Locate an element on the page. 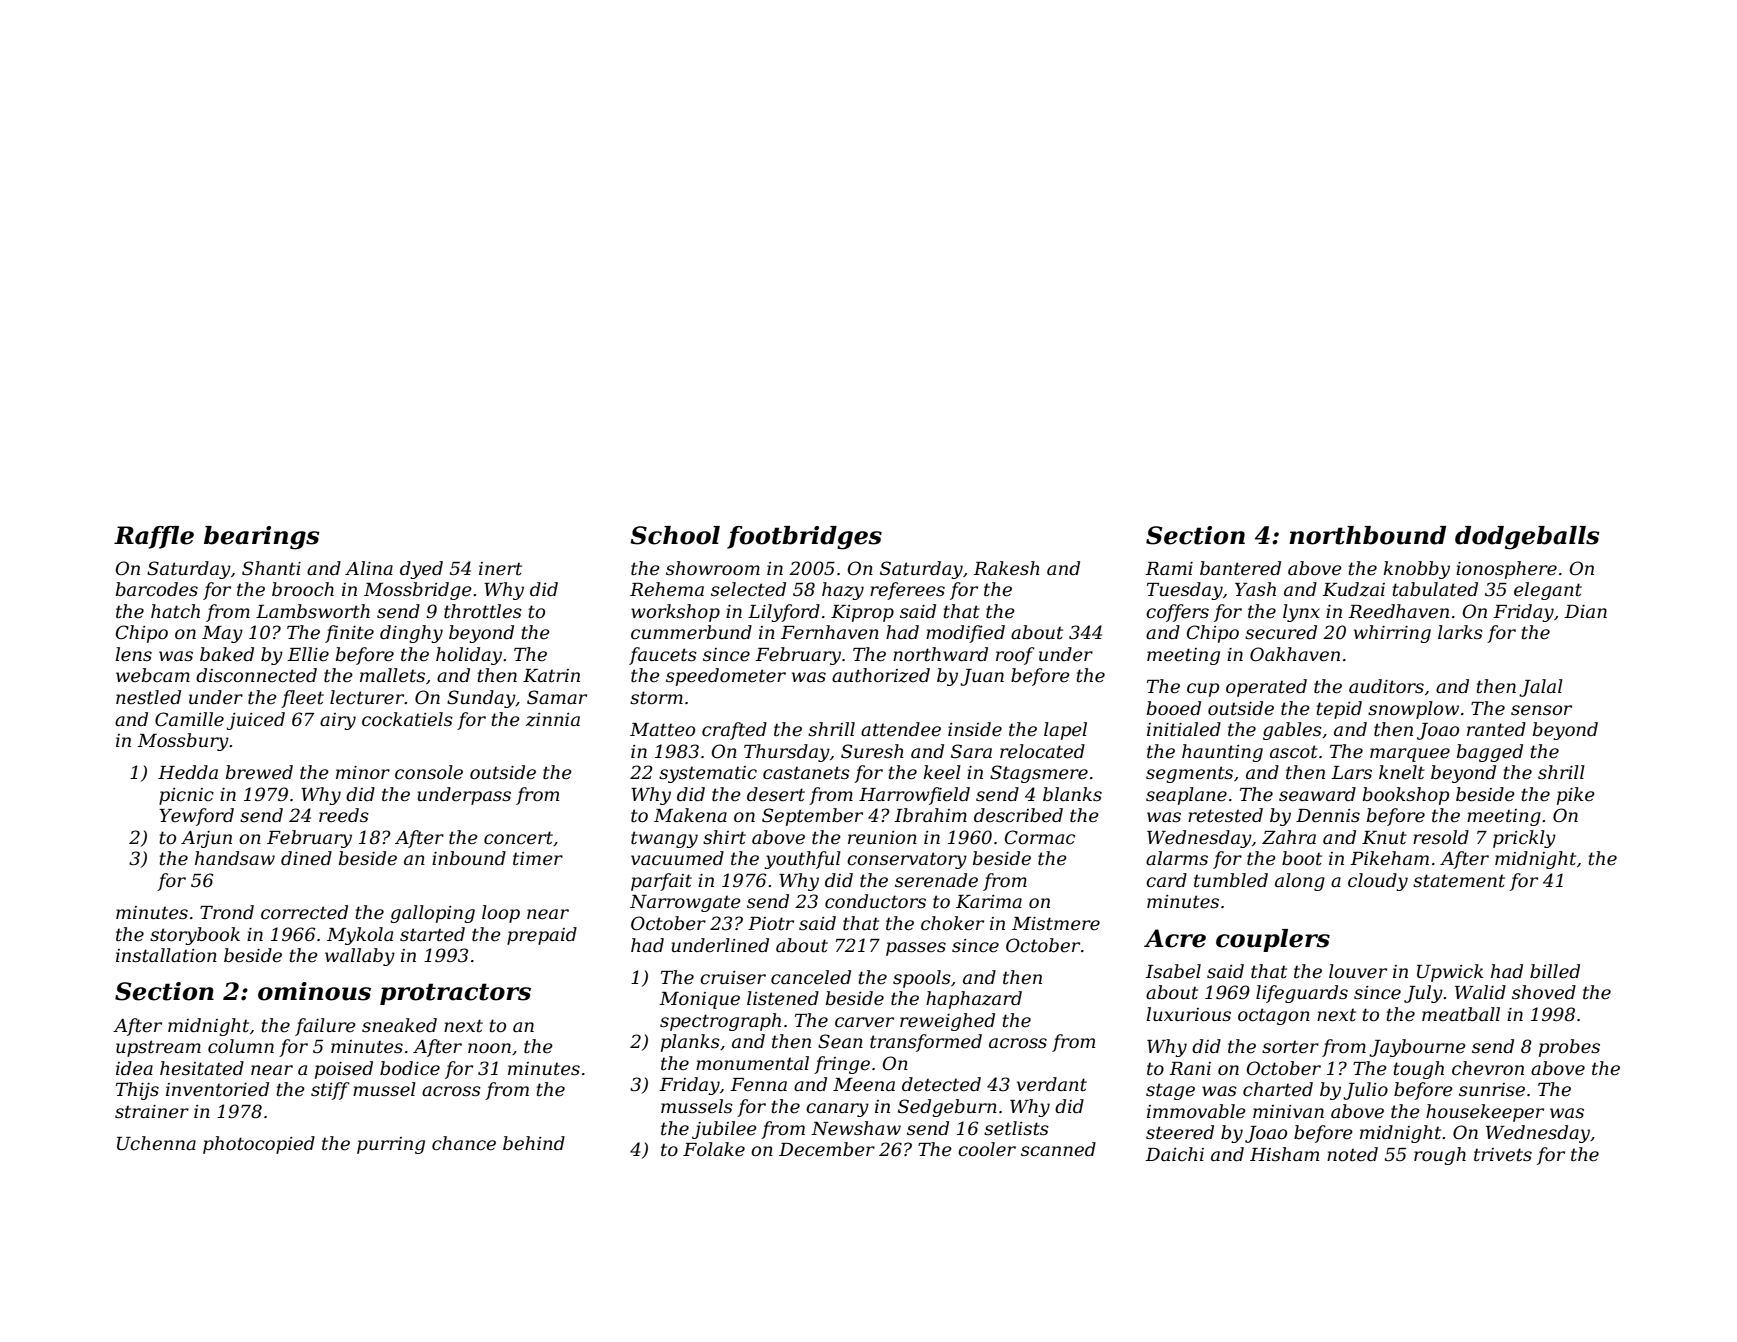 This image has height=1342, width=1737. Uchenna is located at coordinates (156, 1143).
